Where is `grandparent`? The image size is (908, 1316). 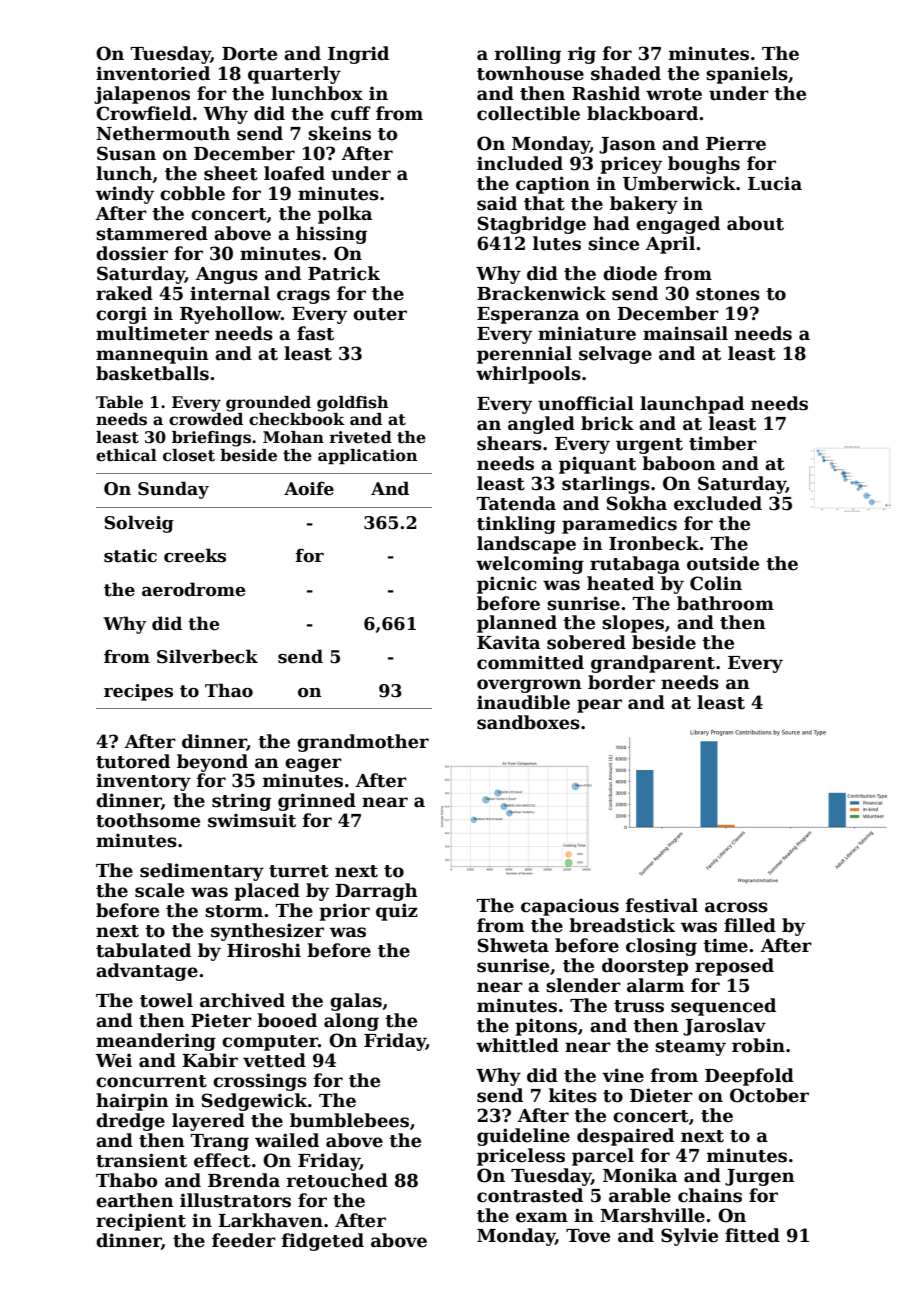
grandparent is located at coordinates (653, 664).
